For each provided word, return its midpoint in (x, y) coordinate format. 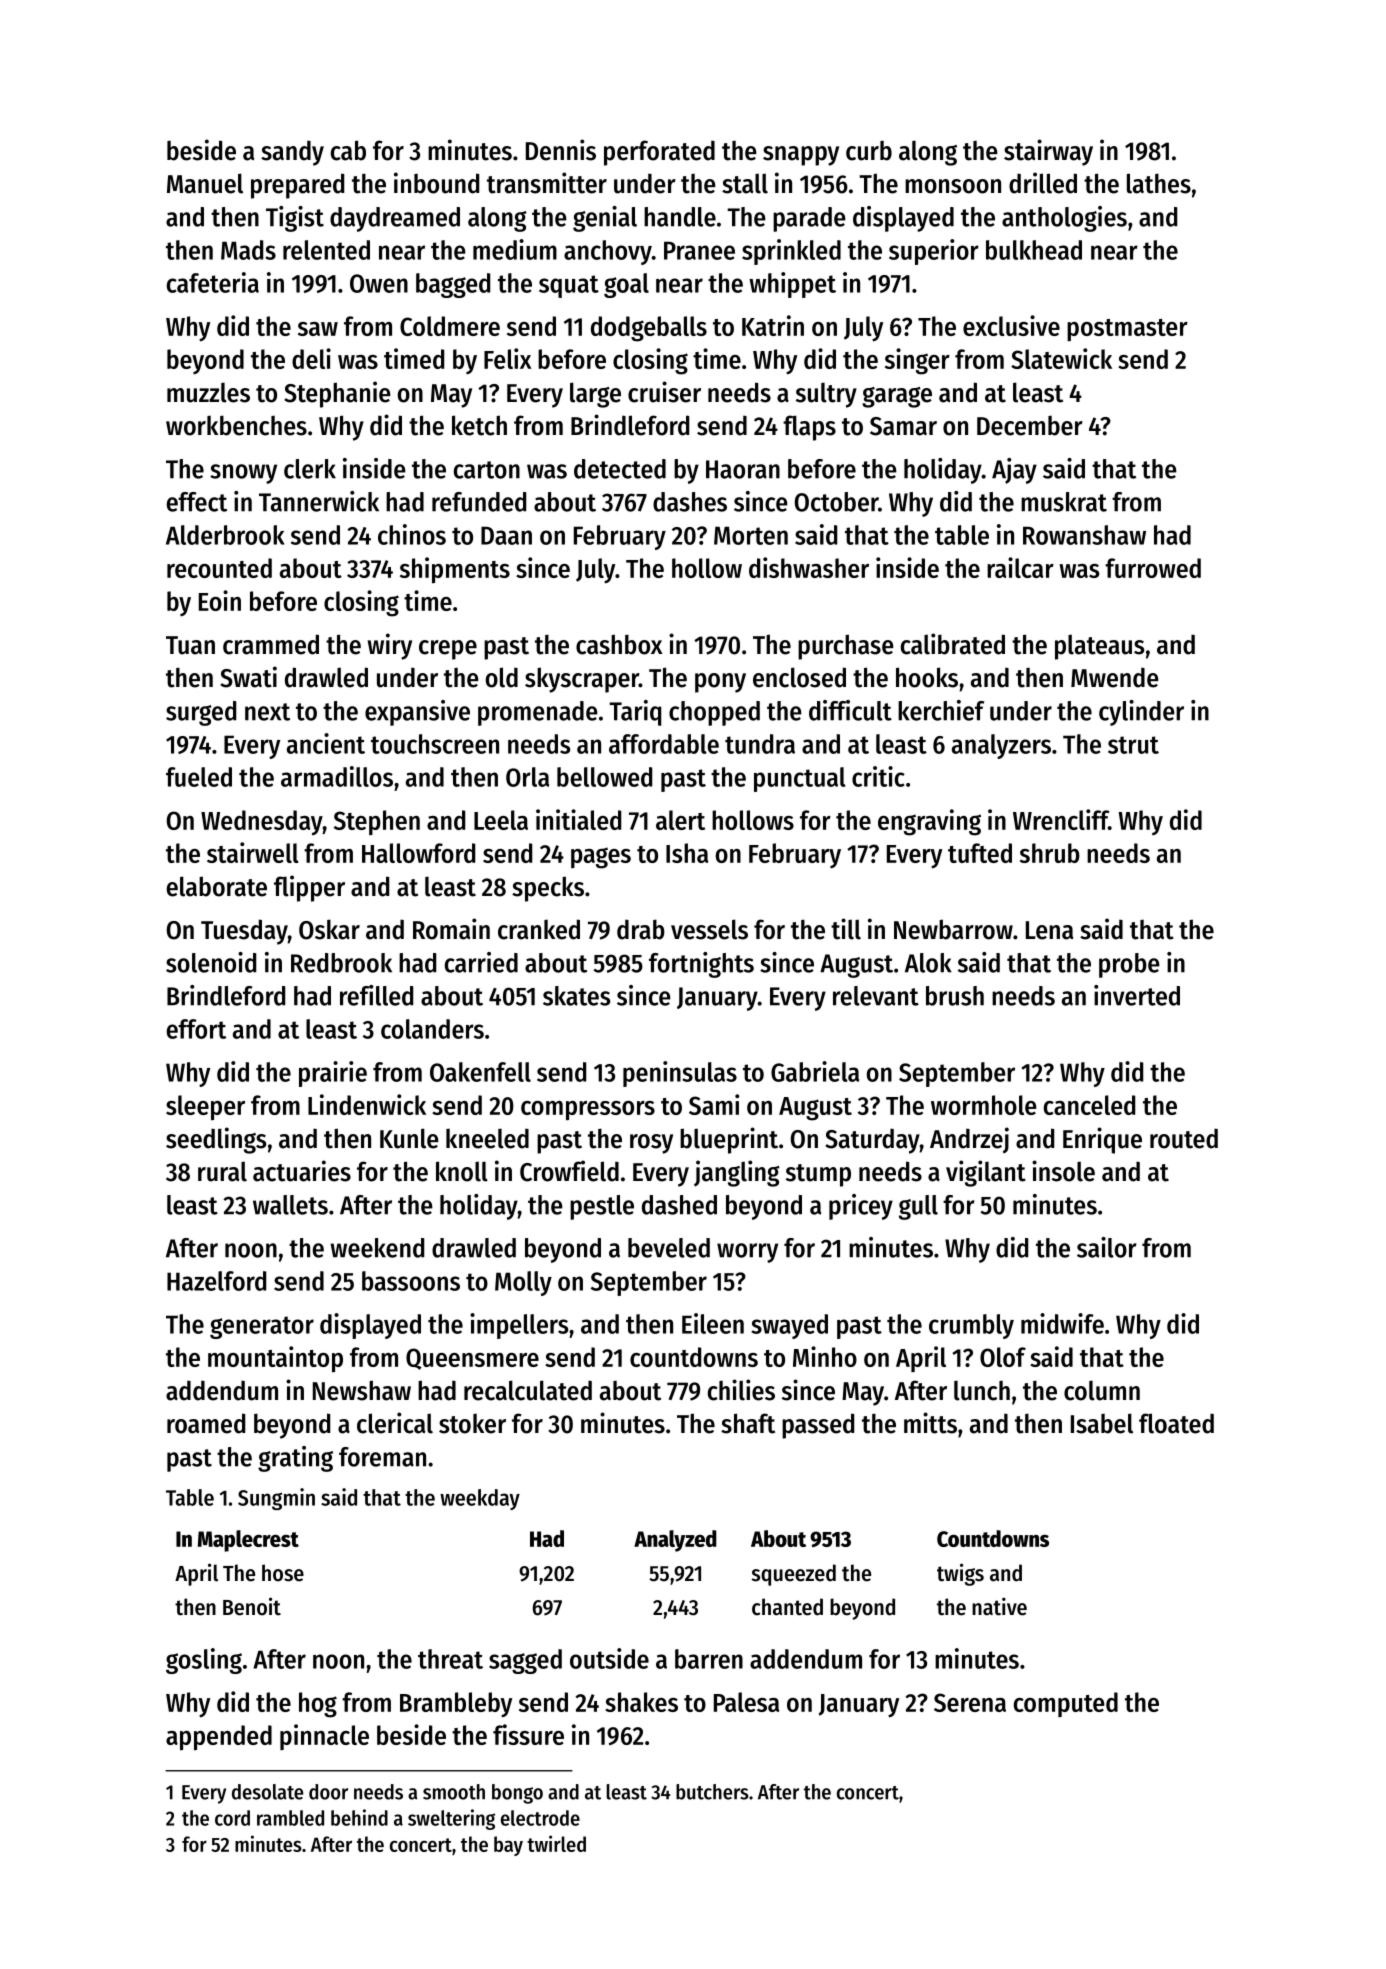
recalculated (528, 1390)
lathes (1159, 183)
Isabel (1102, 1423)
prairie (333, 1074)
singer (917, 361)
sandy (292, 153)
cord (232, 1818)
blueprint (729, 1140)
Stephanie (337, 394)
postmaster (1127, 330)
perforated (659, 153)
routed (1184, 1138)
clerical (395, 1423)
